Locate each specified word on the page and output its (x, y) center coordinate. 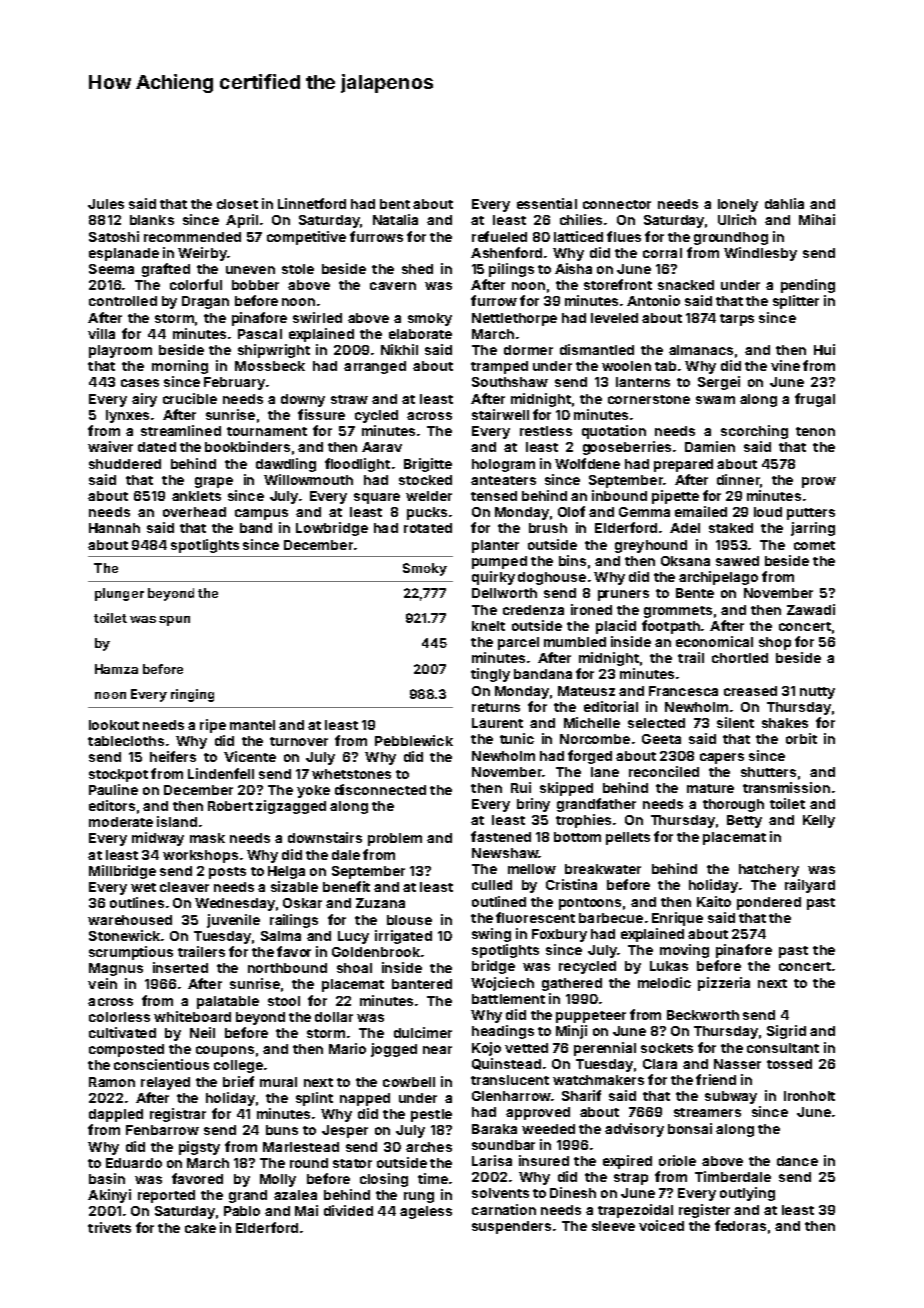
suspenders (511, 1227)
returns (496, 707)
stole (298, 269)
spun (174, 621)
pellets (628, 838)
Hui (824, 349)
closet (237, 204)
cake (200, 1228)
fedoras (740, 1225)
